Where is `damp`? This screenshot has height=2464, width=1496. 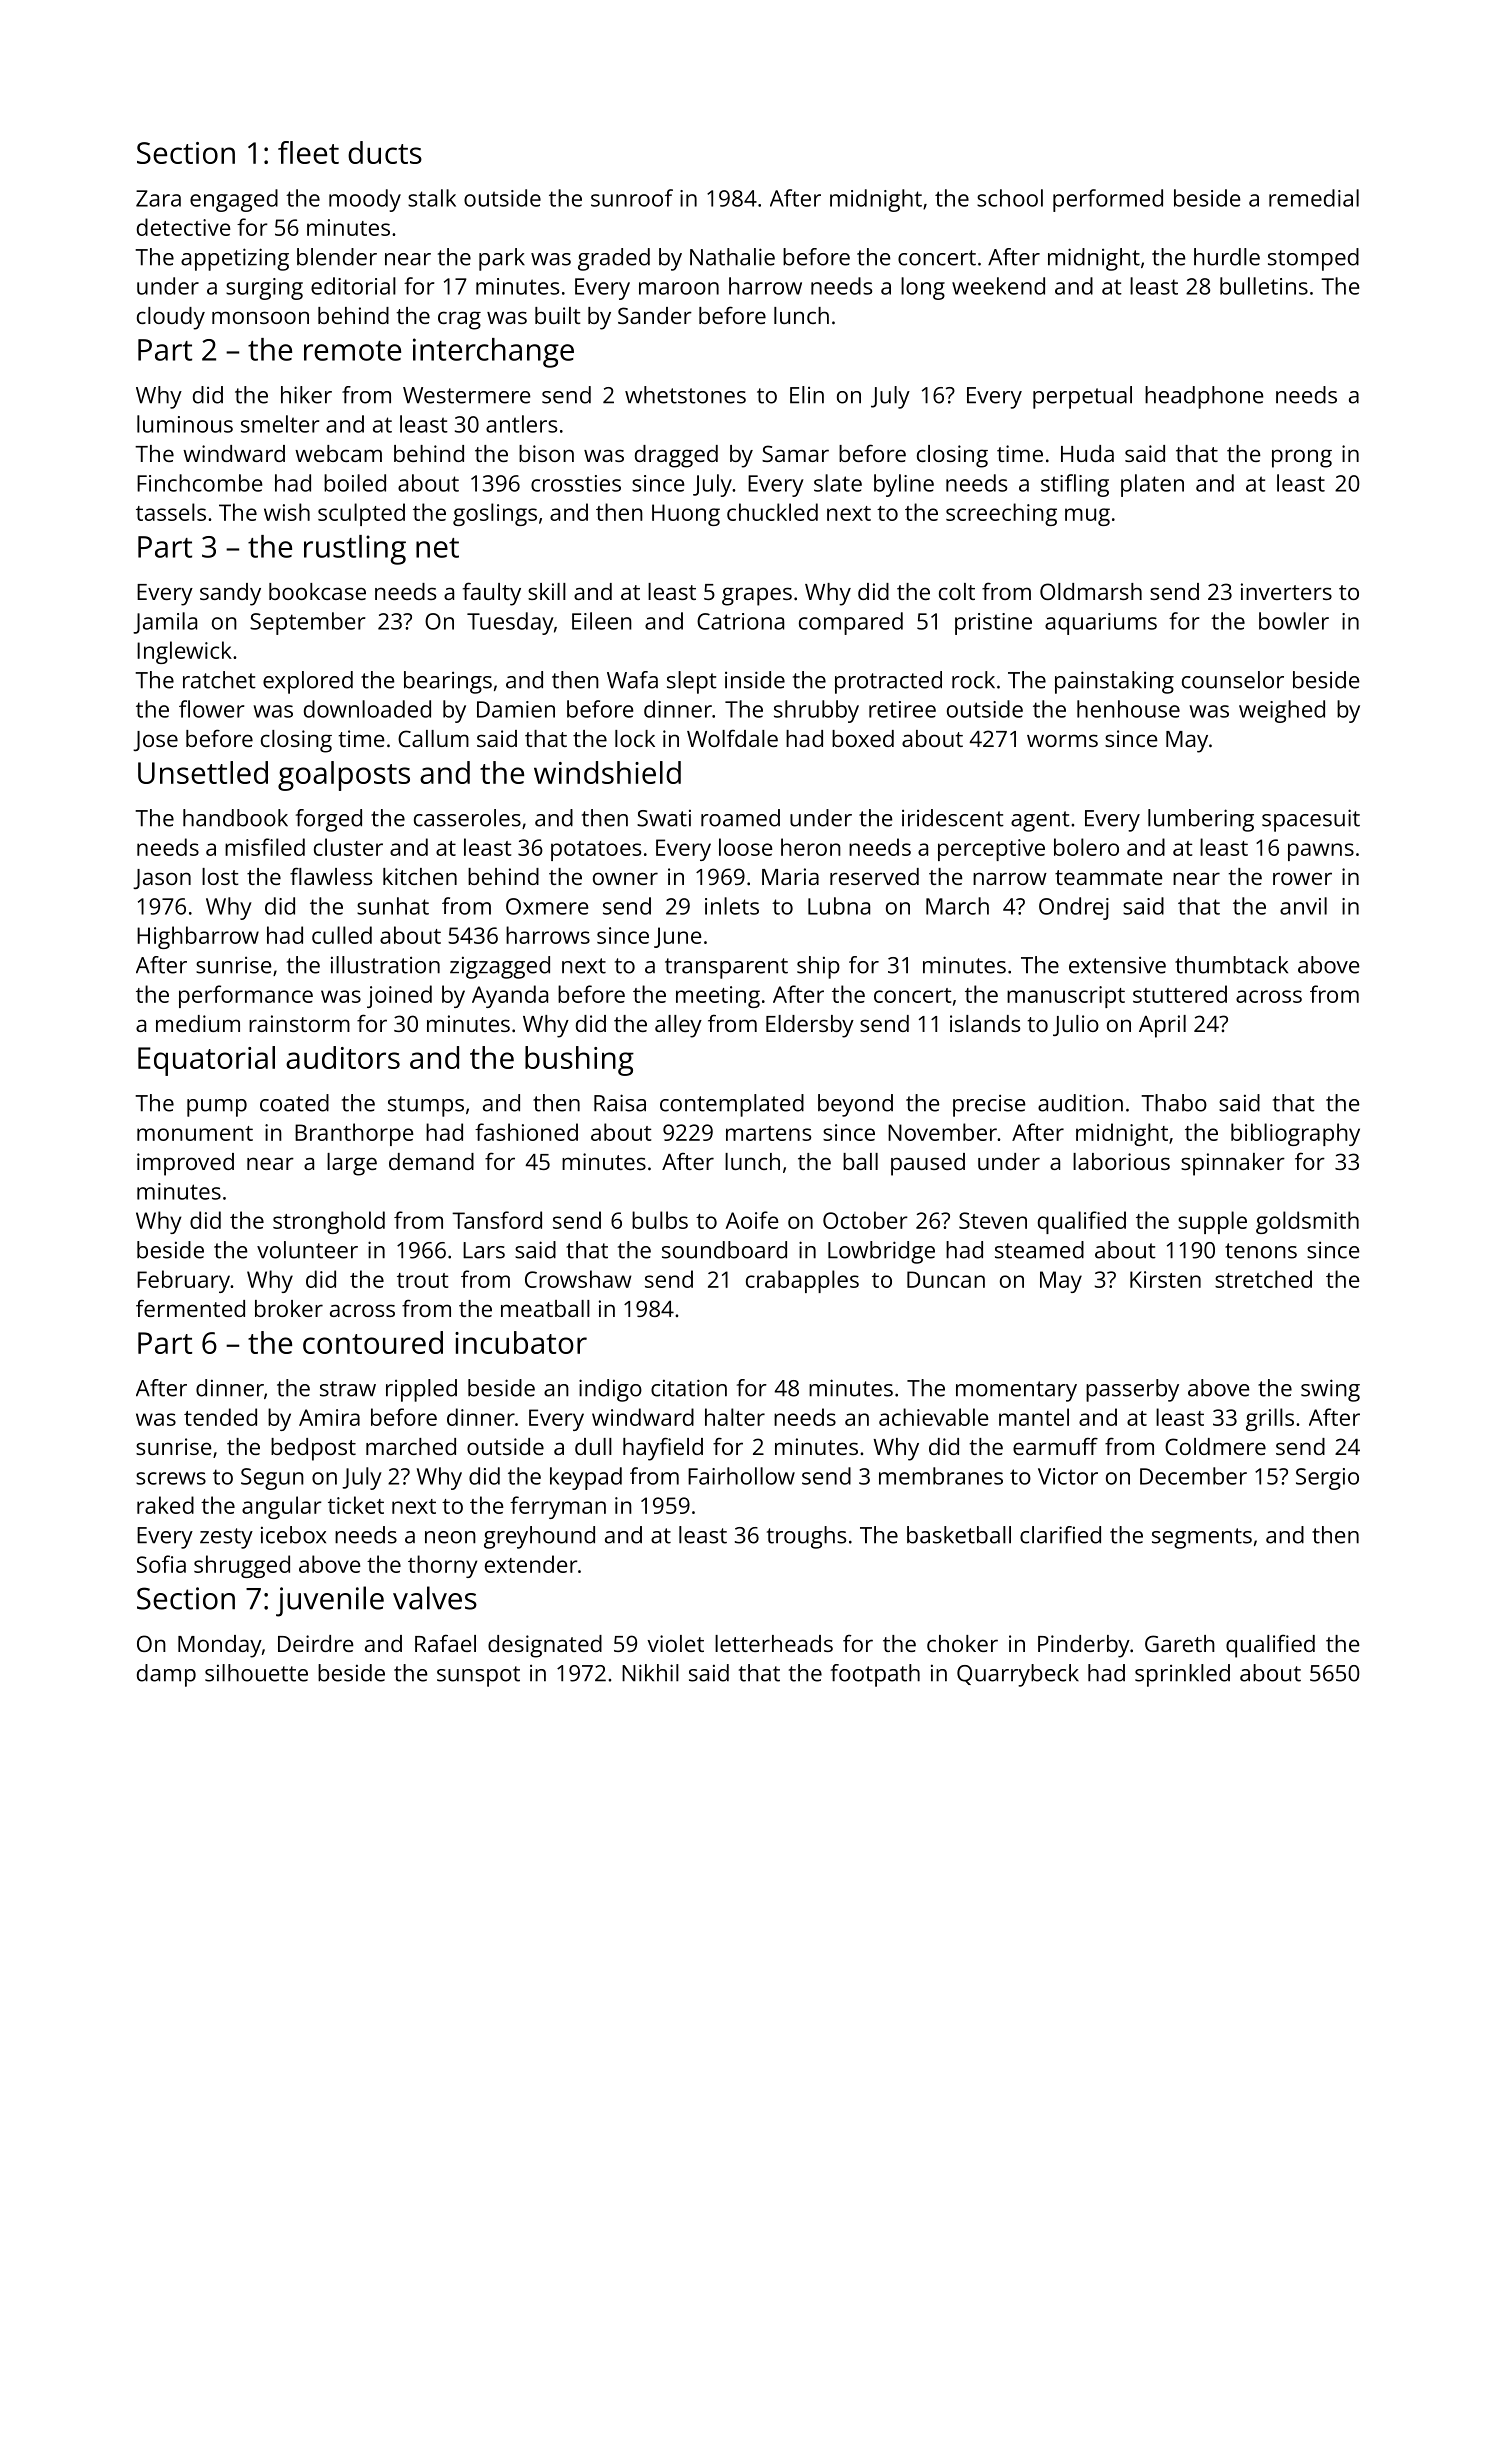
damp is located at coordinates (166, 1675).
